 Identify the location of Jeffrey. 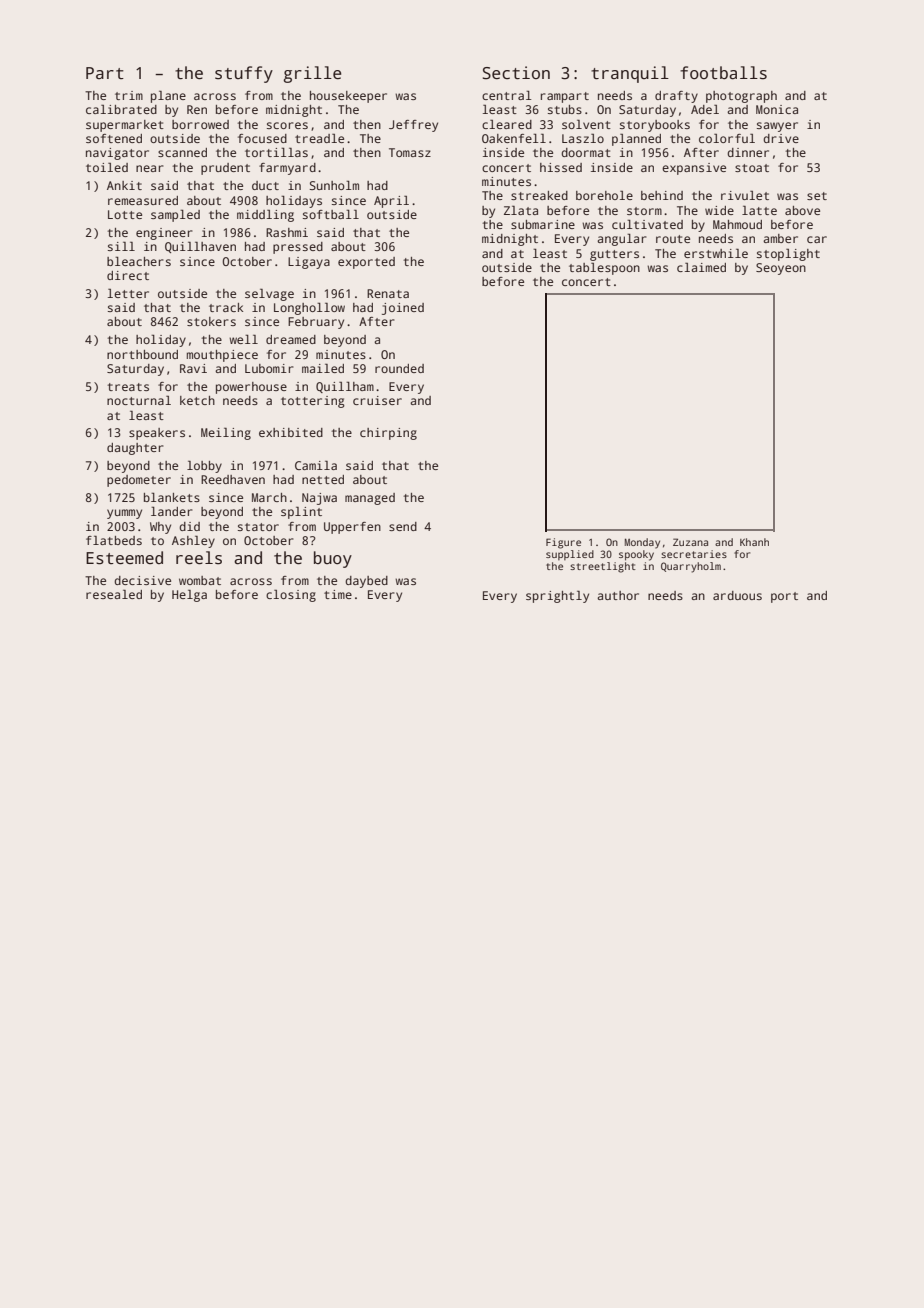
(413, 126).
